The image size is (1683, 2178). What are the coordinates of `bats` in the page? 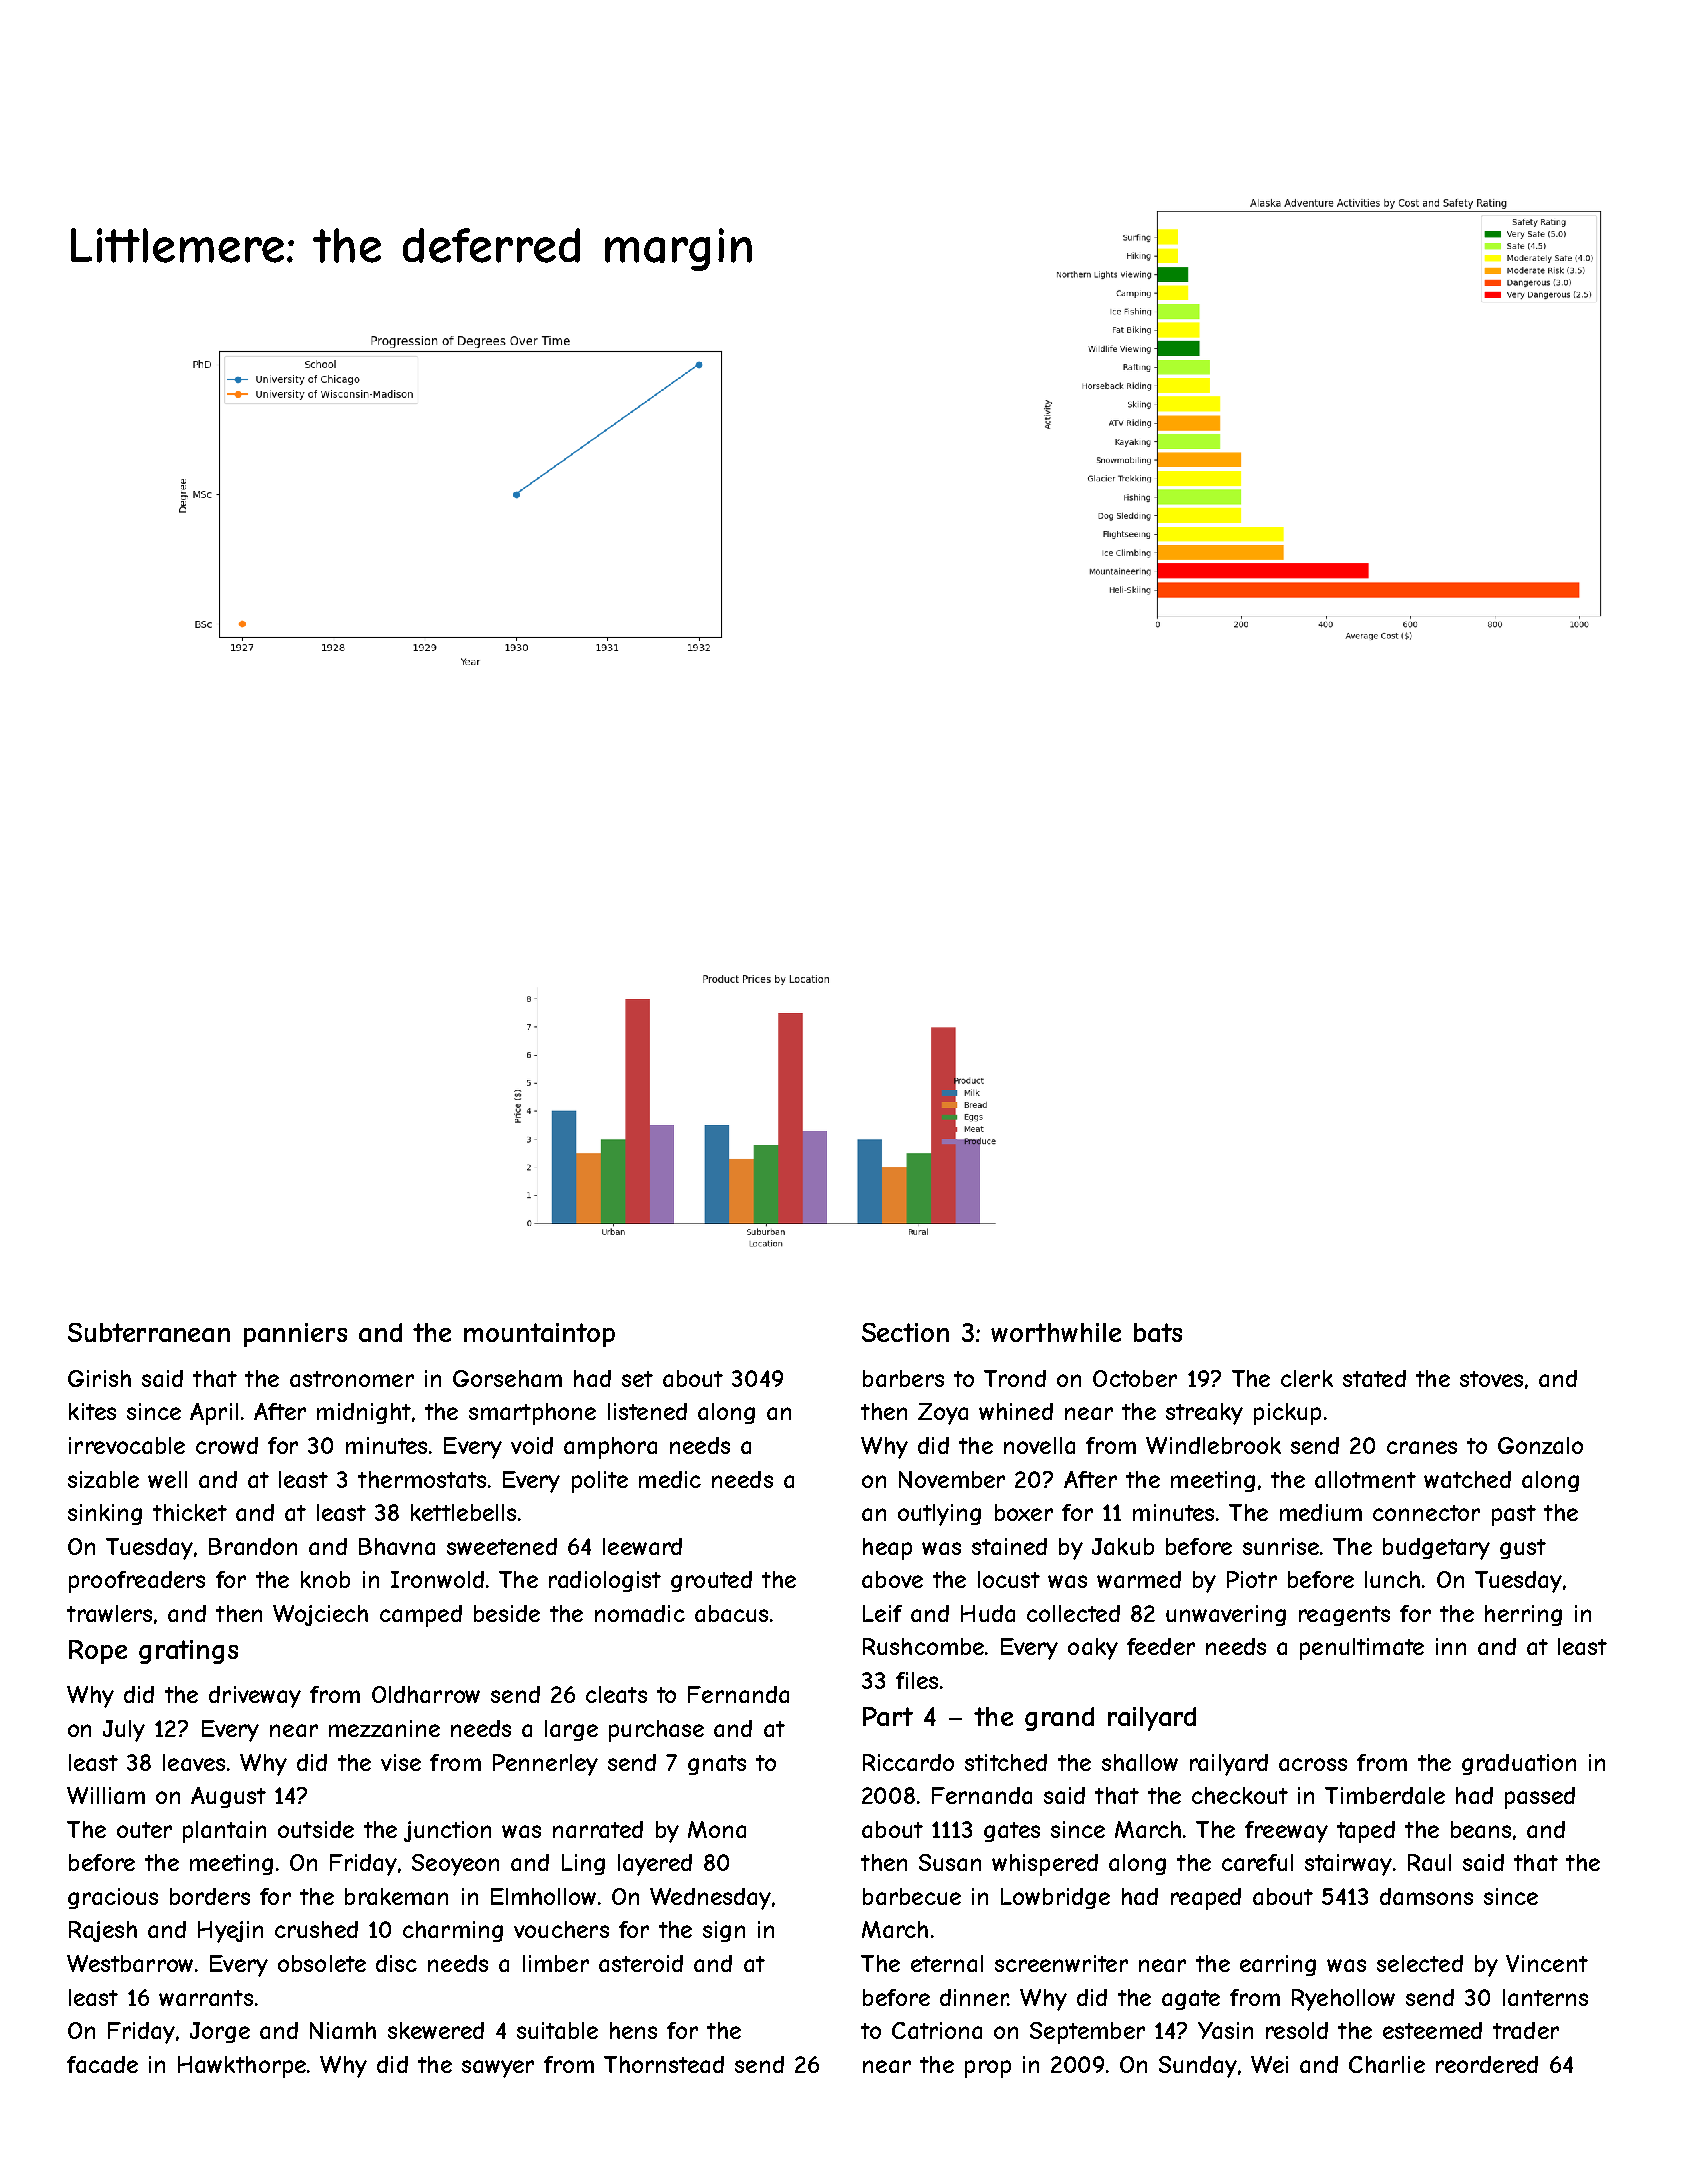 It's located at (1158, 1332).
